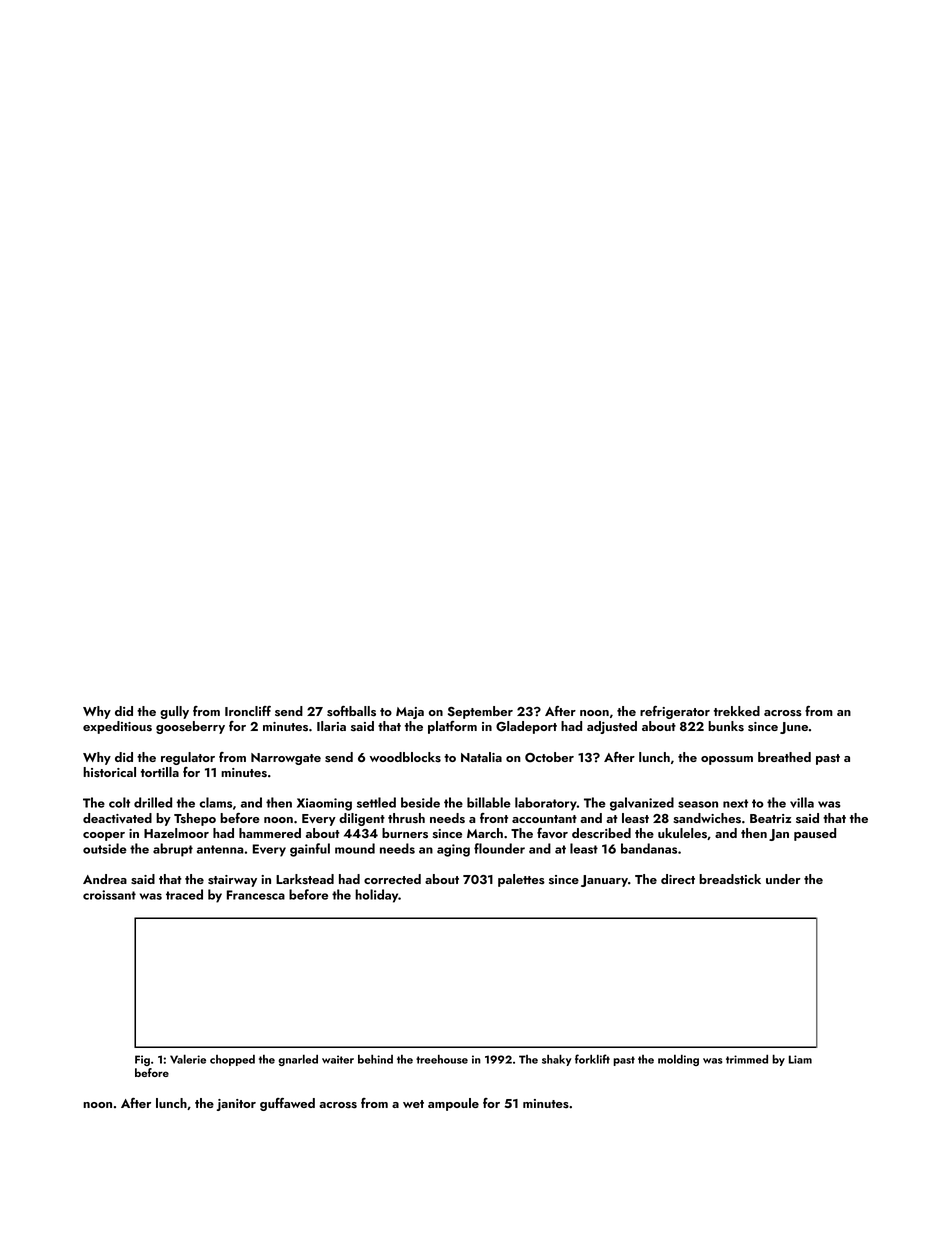 The width and height of the screenshot is (952, 1233). Describe the element at coordinates (800, 1059) in the screenshot. I see `Liam` at that location.
